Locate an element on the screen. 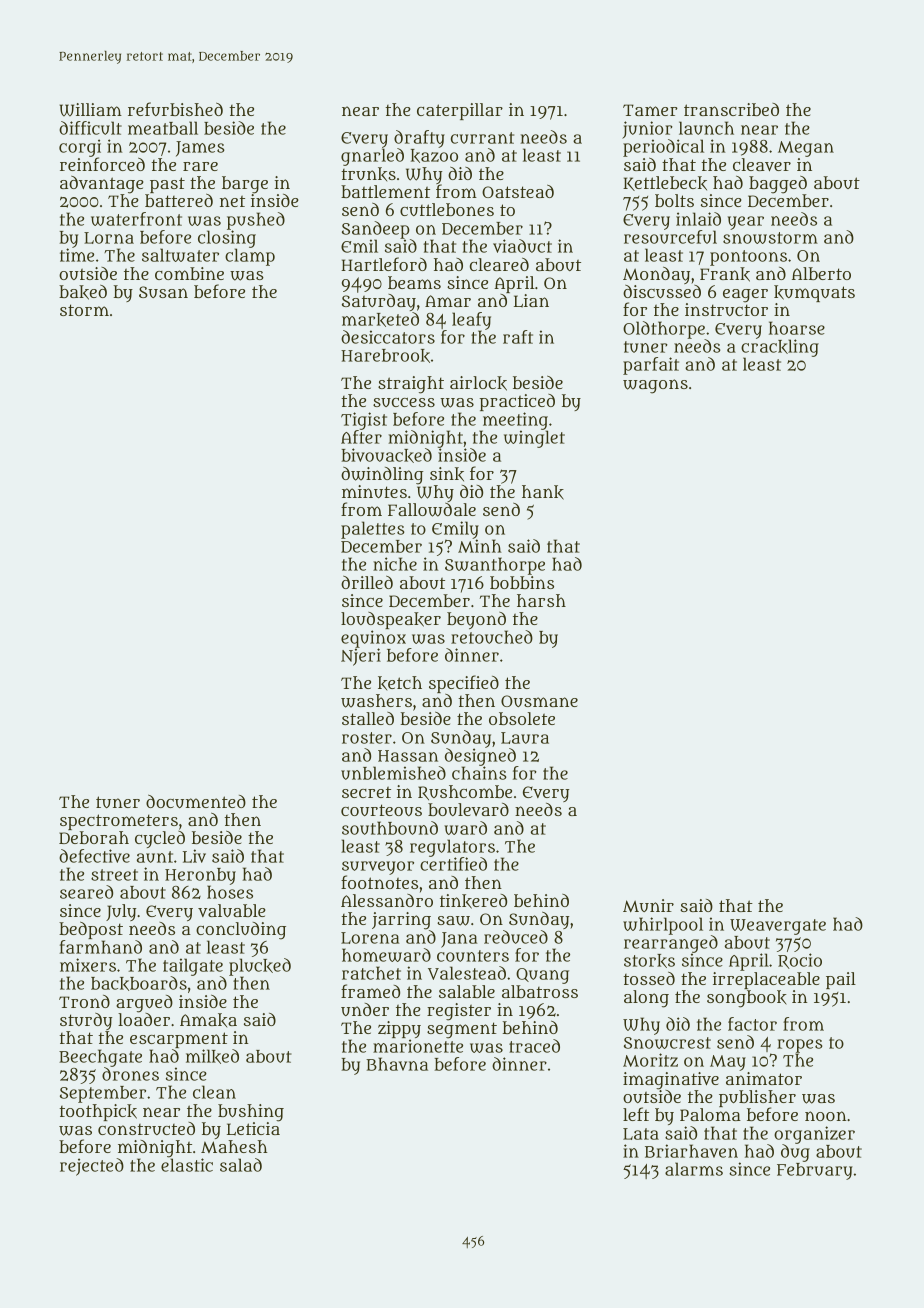 Image resolution: width=924 pixels, height=1308 pixels. beyond is located at coordinates (476, 620).
